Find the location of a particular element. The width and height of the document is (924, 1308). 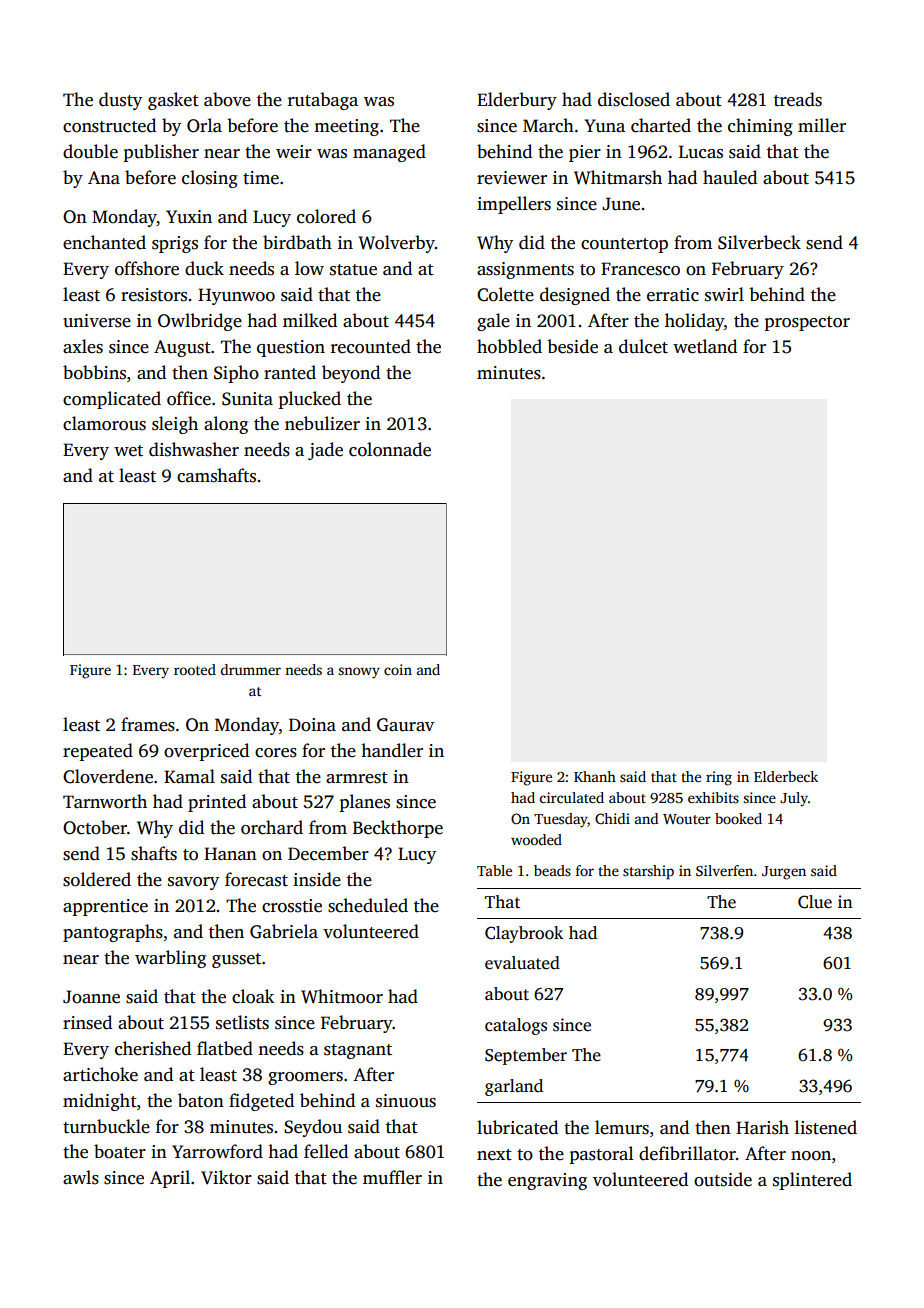

Gaurav is located at coordinates (405, 725).
